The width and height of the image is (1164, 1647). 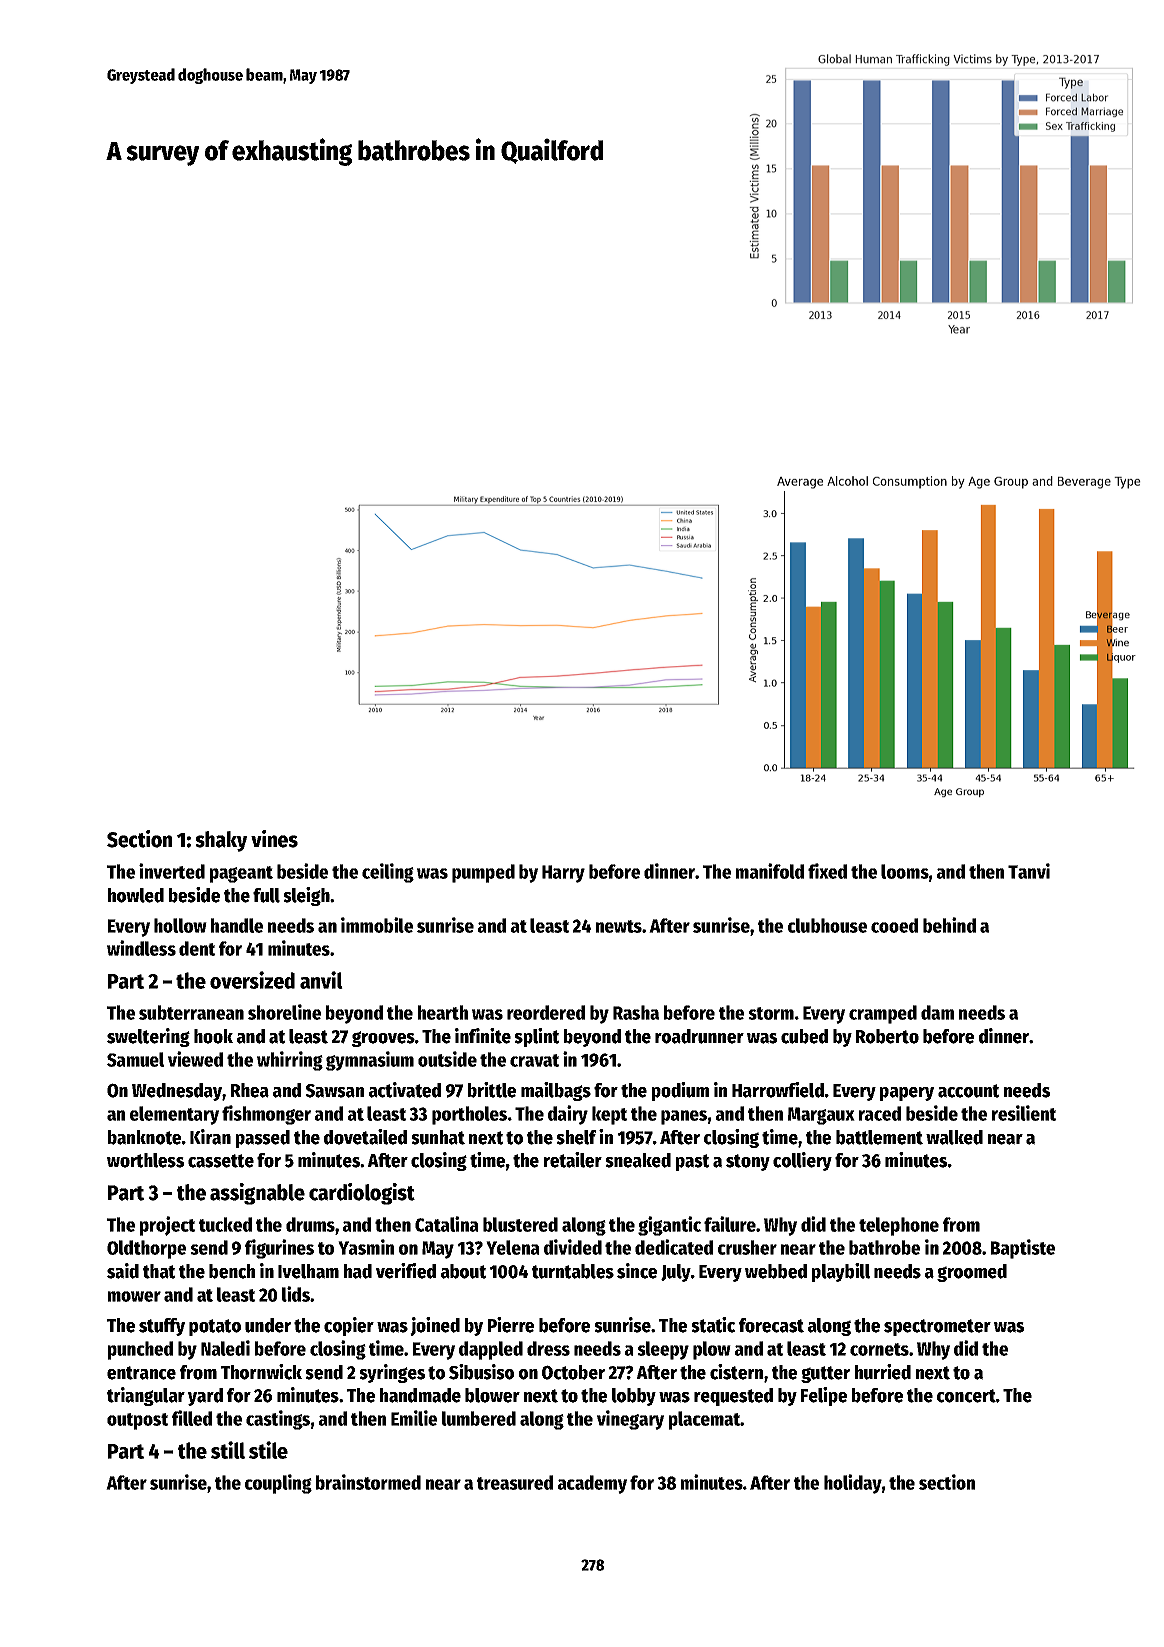 What do you see at coordinates (972, 1273) in the image?
I see `groomed` at bounding box center [972, 1273].
